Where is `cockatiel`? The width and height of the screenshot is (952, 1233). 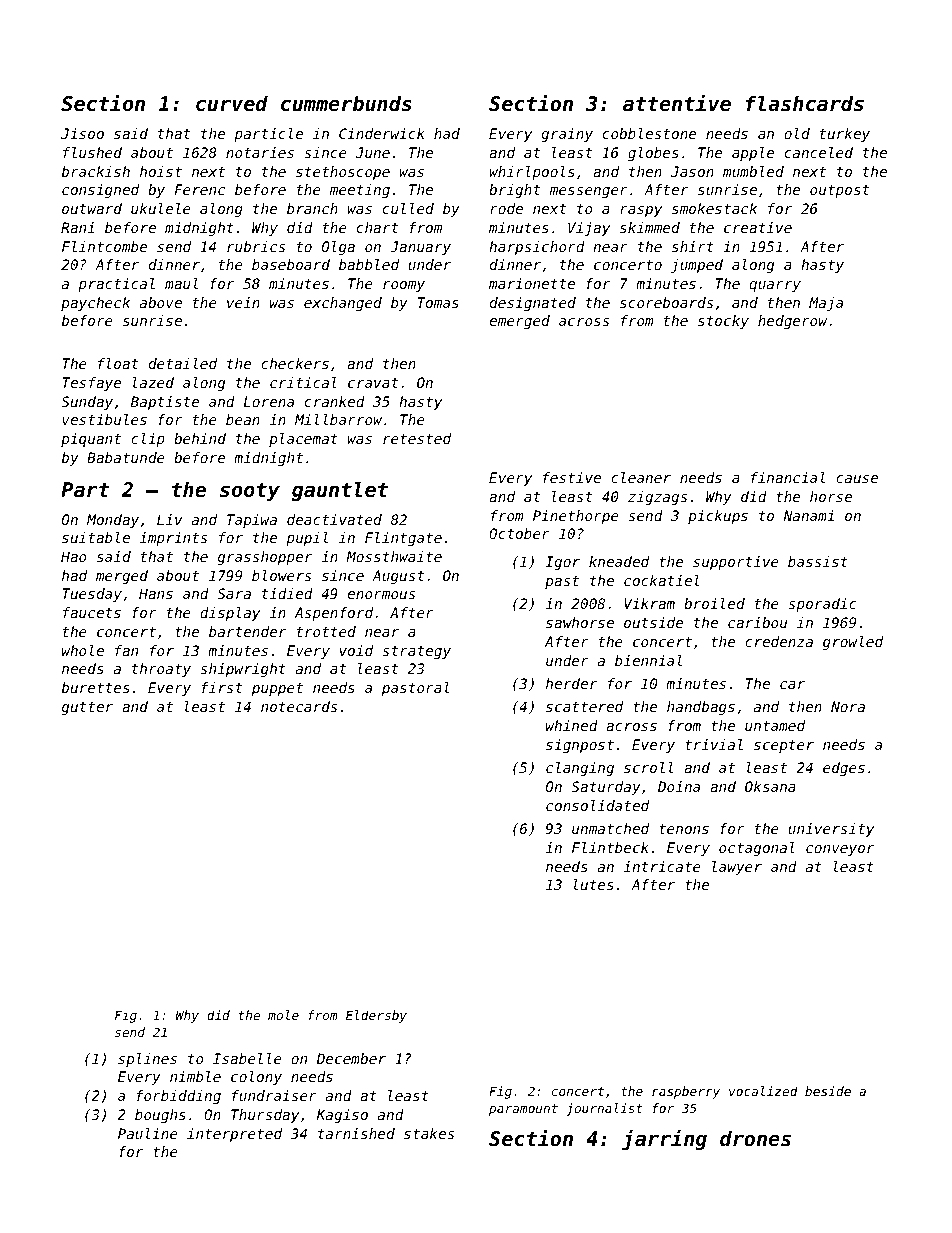 cockatiel is located at coordinates (661, 580).
